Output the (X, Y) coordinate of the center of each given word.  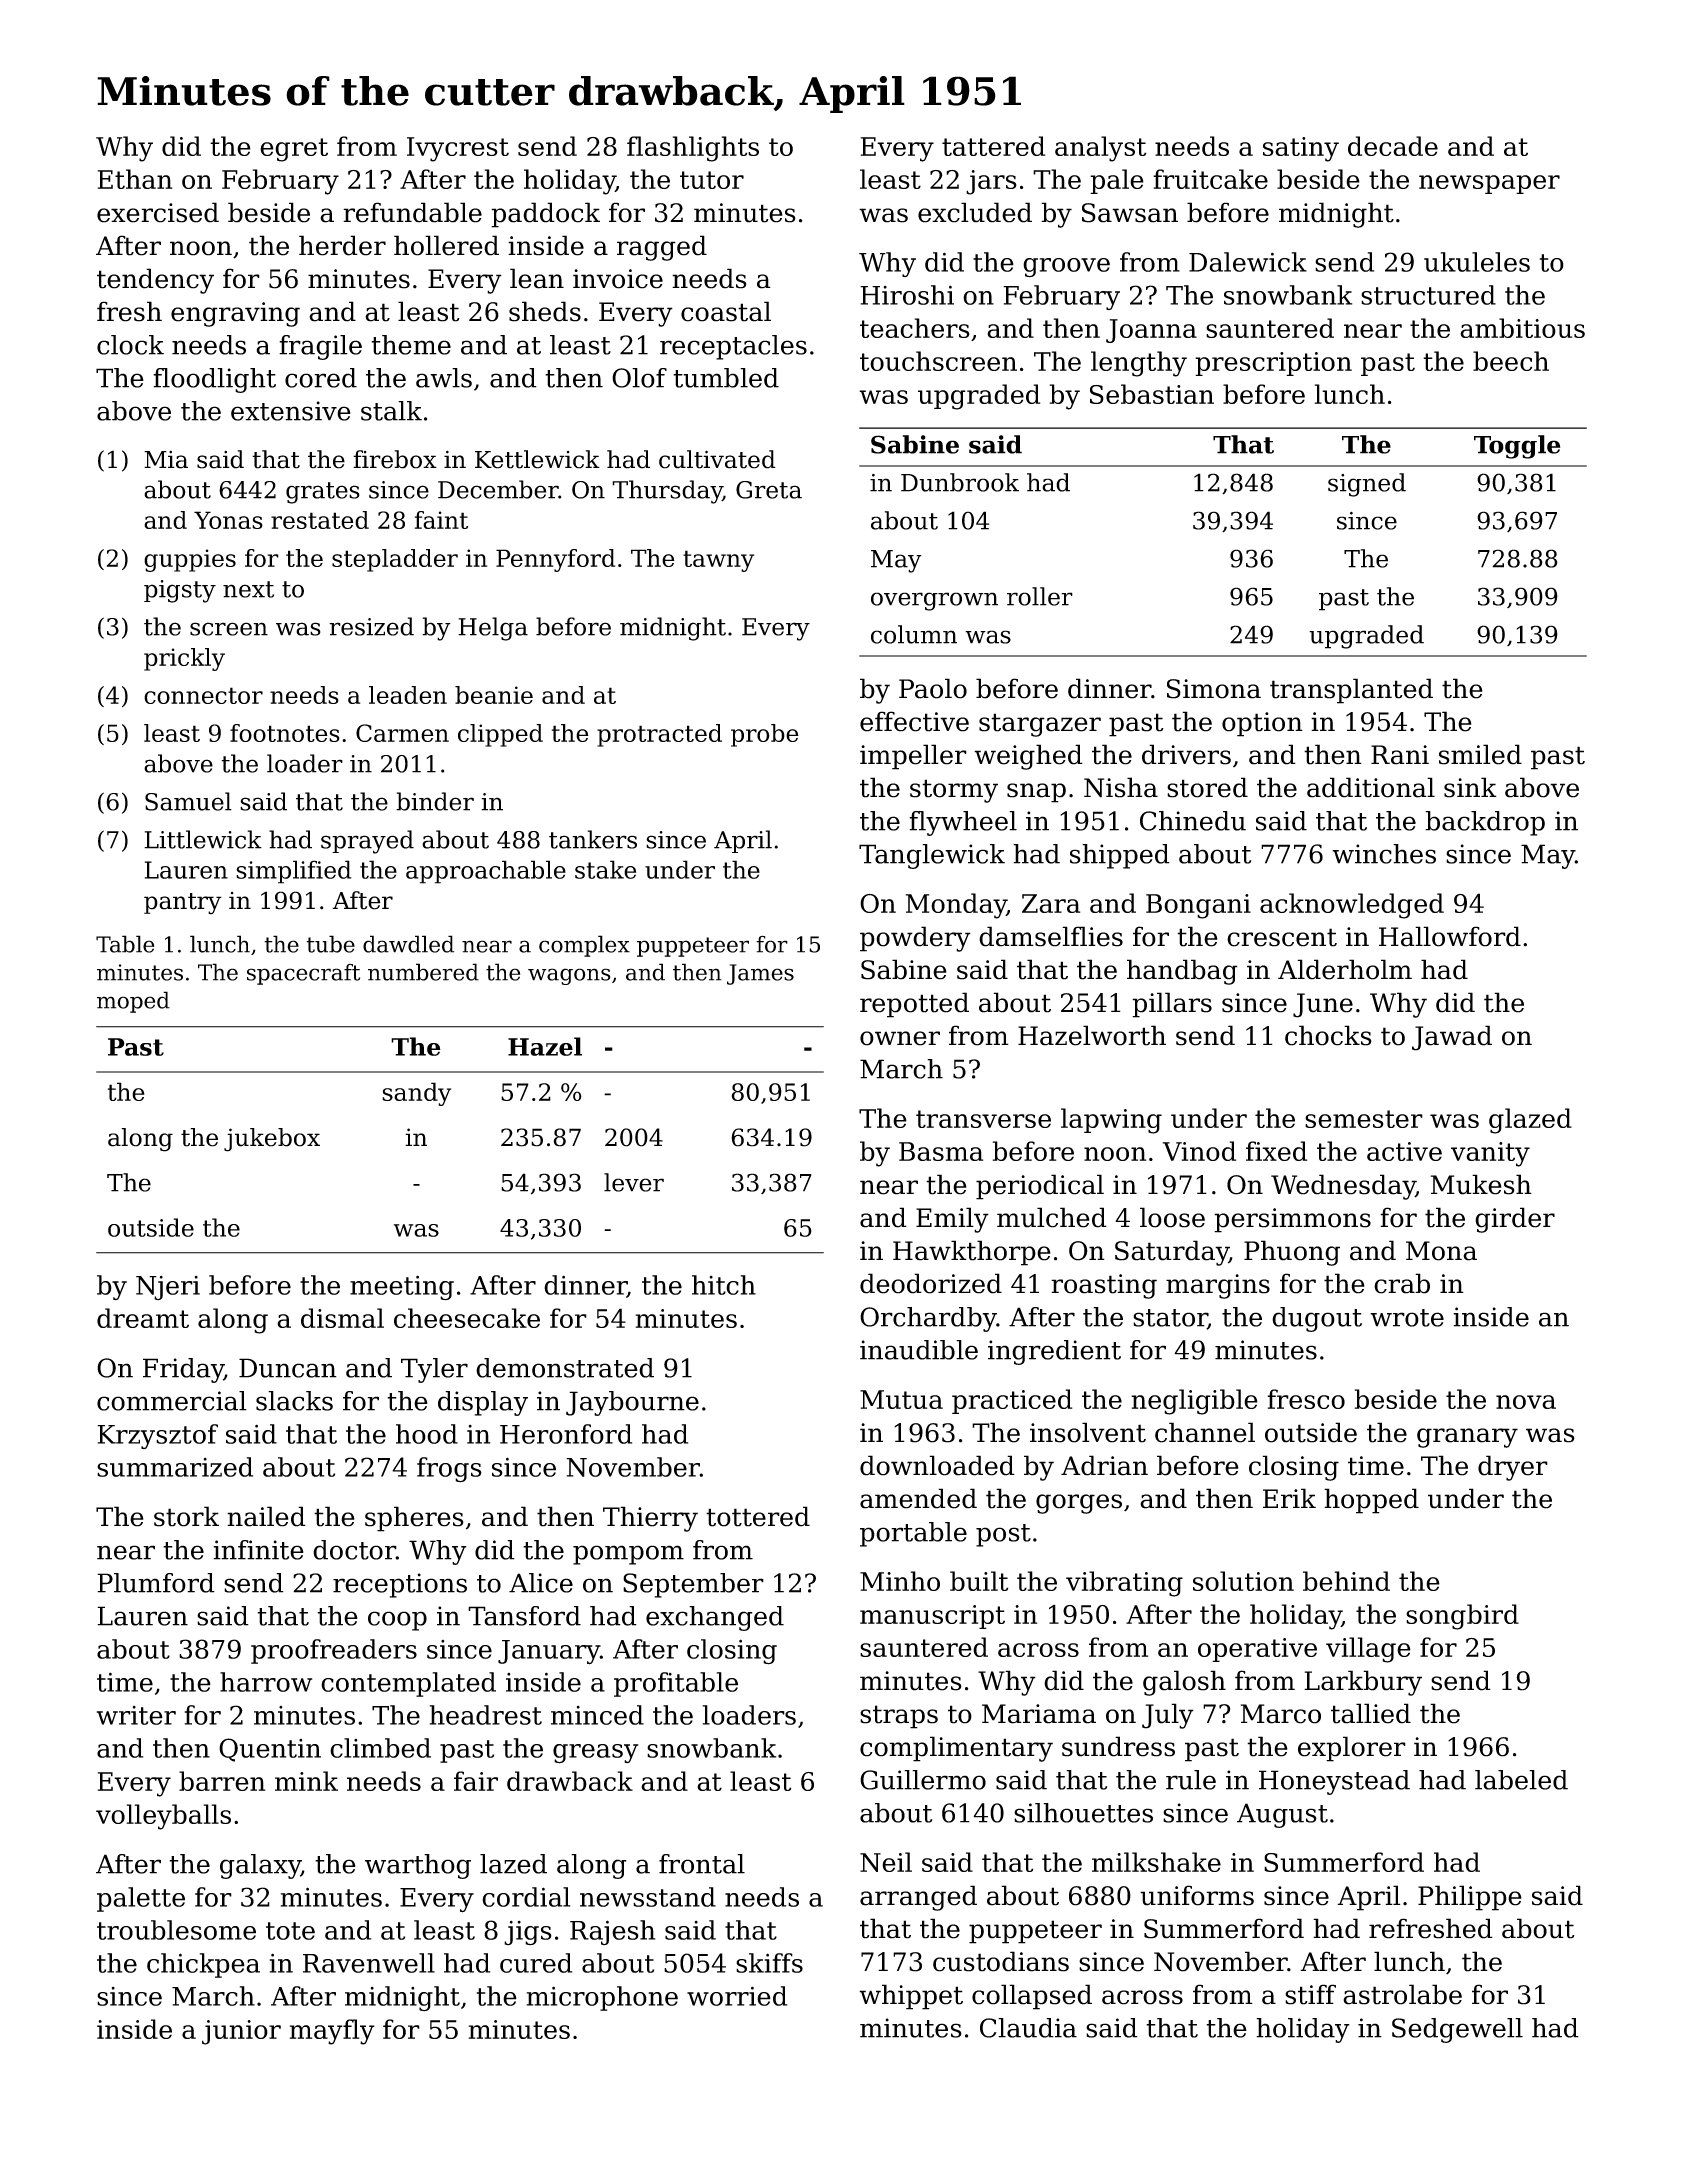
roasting (1104, 1286)
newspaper (1489, 184)
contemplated (408, 1684)
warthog (418, 1866)
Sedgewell (1457, 2030)
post (1003, 1535)
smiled (1480, 754)
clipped (500, 735)
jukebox (272, 1140)
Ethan (135, 179)
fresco (1306, 1399)
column (914, 634)
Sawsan (1130, 213)
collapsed (1032, 1997)
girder (1515, 1220)
